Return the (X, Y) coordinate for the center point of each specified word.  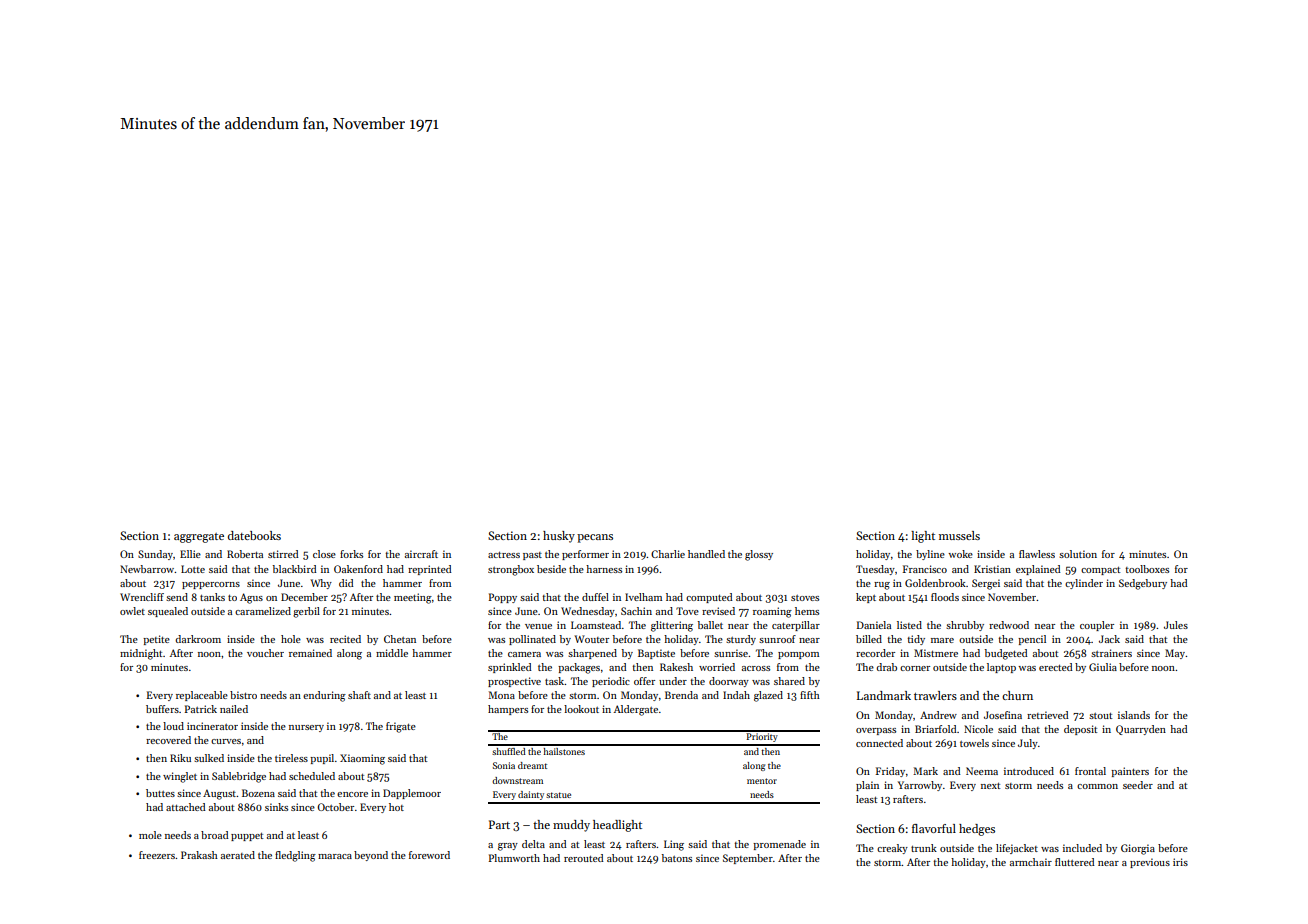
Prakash (199, 855)
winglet (180, 777)
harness (604, 569)
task (554, 681)
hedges (977, 830)
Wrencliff (142, 597)
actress (504, 555)
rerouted (584, 858)
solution (1078, 554)
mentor (762, 781)
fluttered (1075, 862)
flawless (1037, 554)
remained (310, 653)
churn (1017, 695)
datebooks (254, 535)
